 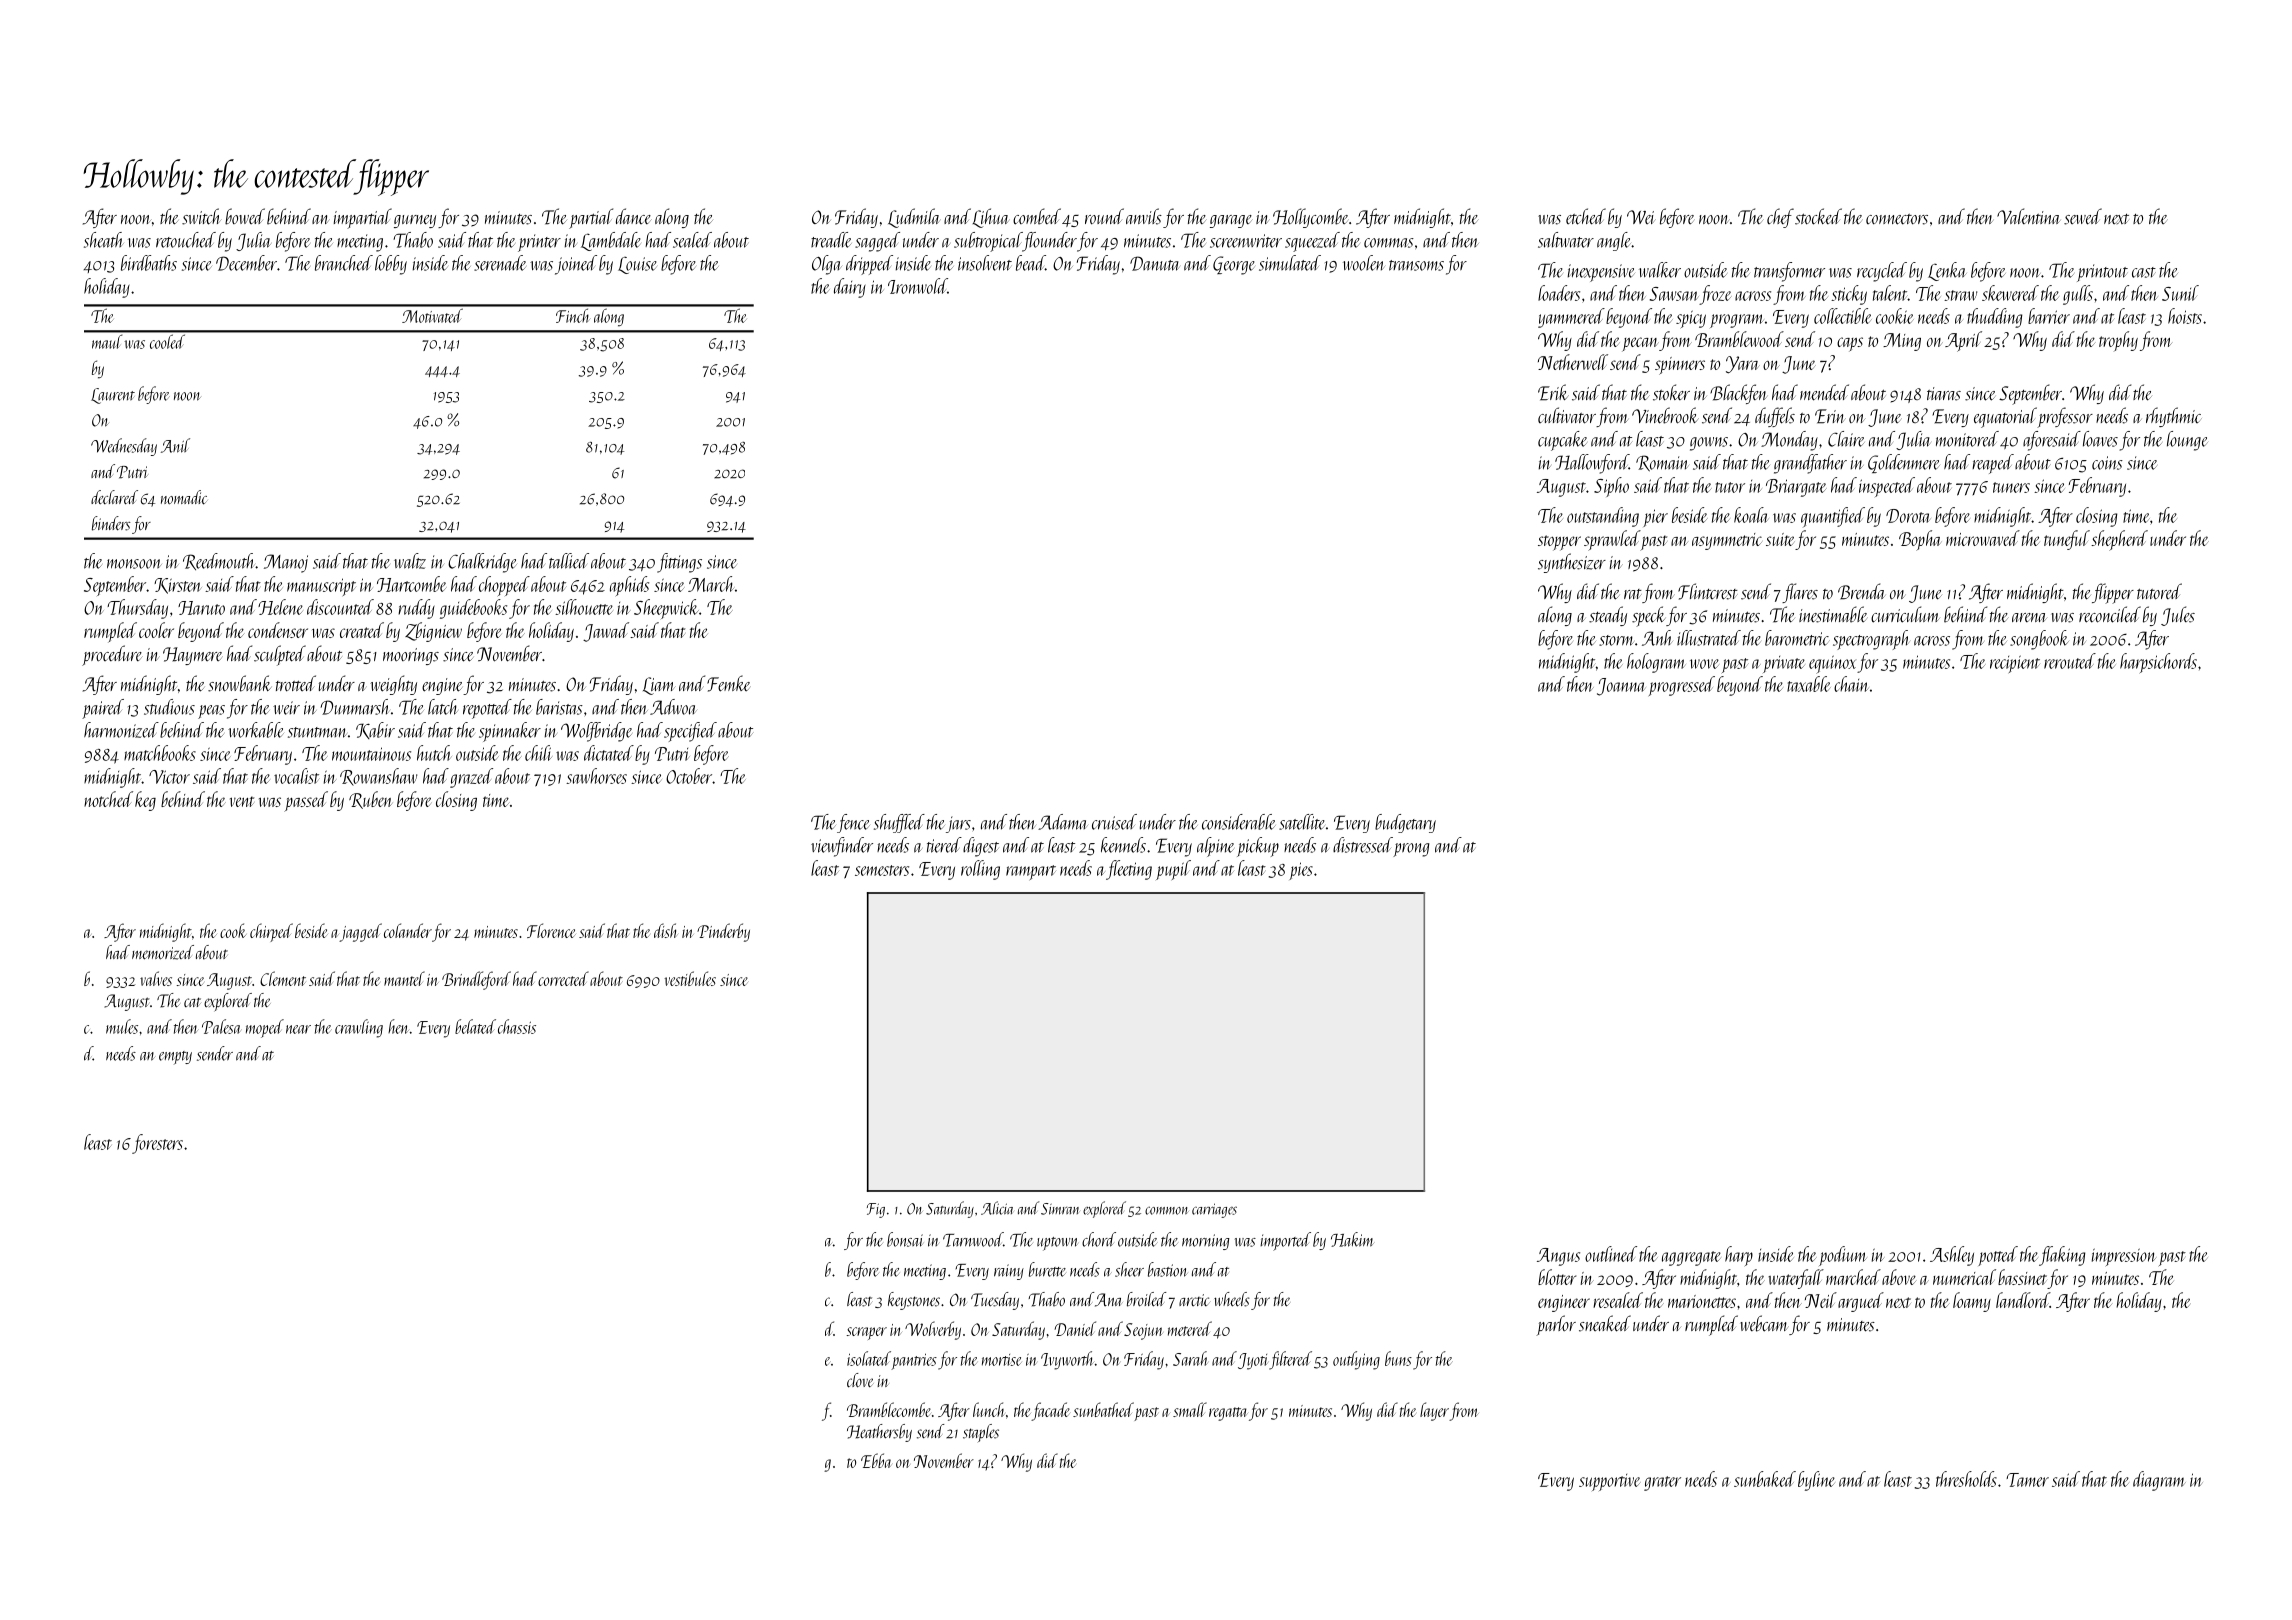 What do you see at coordinates (1765, 1479) in the image?
I see `sunbaked` at bounding box center [1765, 1479].
